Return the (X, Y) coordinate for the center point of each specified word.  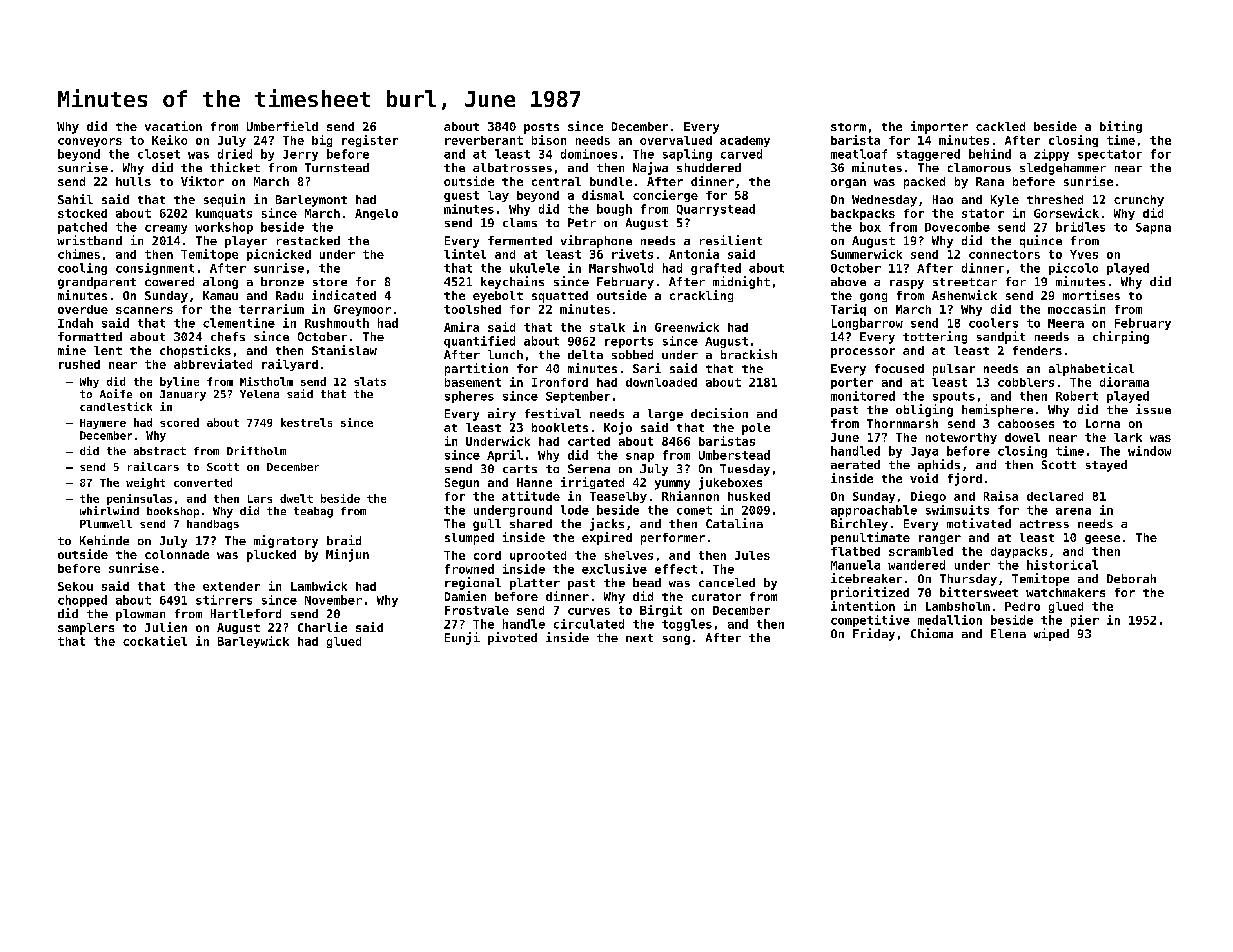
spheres (469, 397)
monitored (863, 396)
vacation (173, 126)
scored (179, 422)
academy (745, 141)
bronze (282, 281)
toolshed (472, 309)
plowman (140, 615)
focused (899, 368)
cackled (1000, 126)
